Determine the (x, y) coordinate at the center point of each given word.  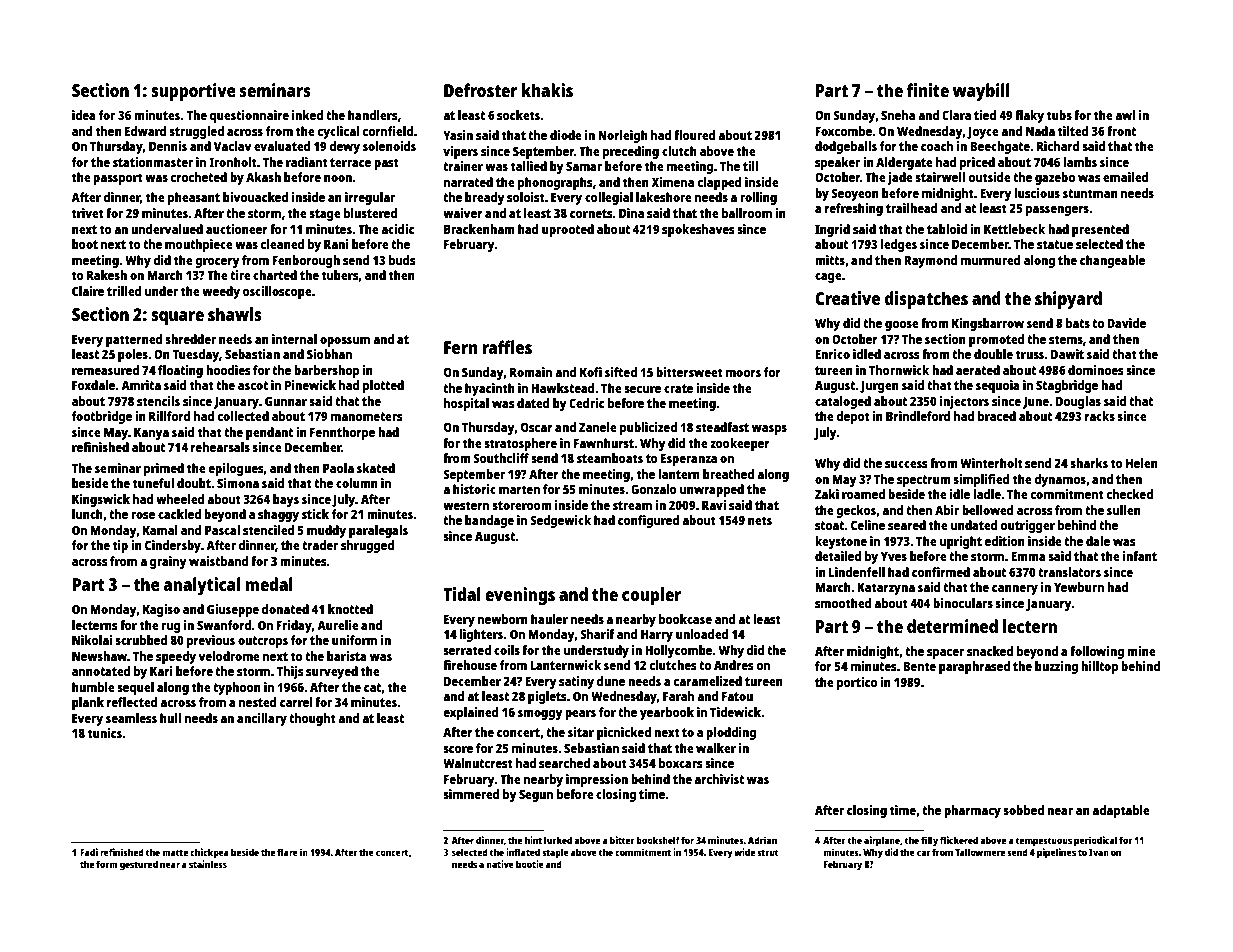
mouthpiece (199, 245)
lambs (1080, 162)
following (1097, 652)
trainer (463, 166)
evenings (520, 596)
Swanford (224, 625)
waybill (981, 92)
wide (744, 852)
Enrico (832, 354)
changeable (1112, 261)
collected (243, 416)
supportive (193, 92)
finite (928, 90)
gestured (139, 865)
